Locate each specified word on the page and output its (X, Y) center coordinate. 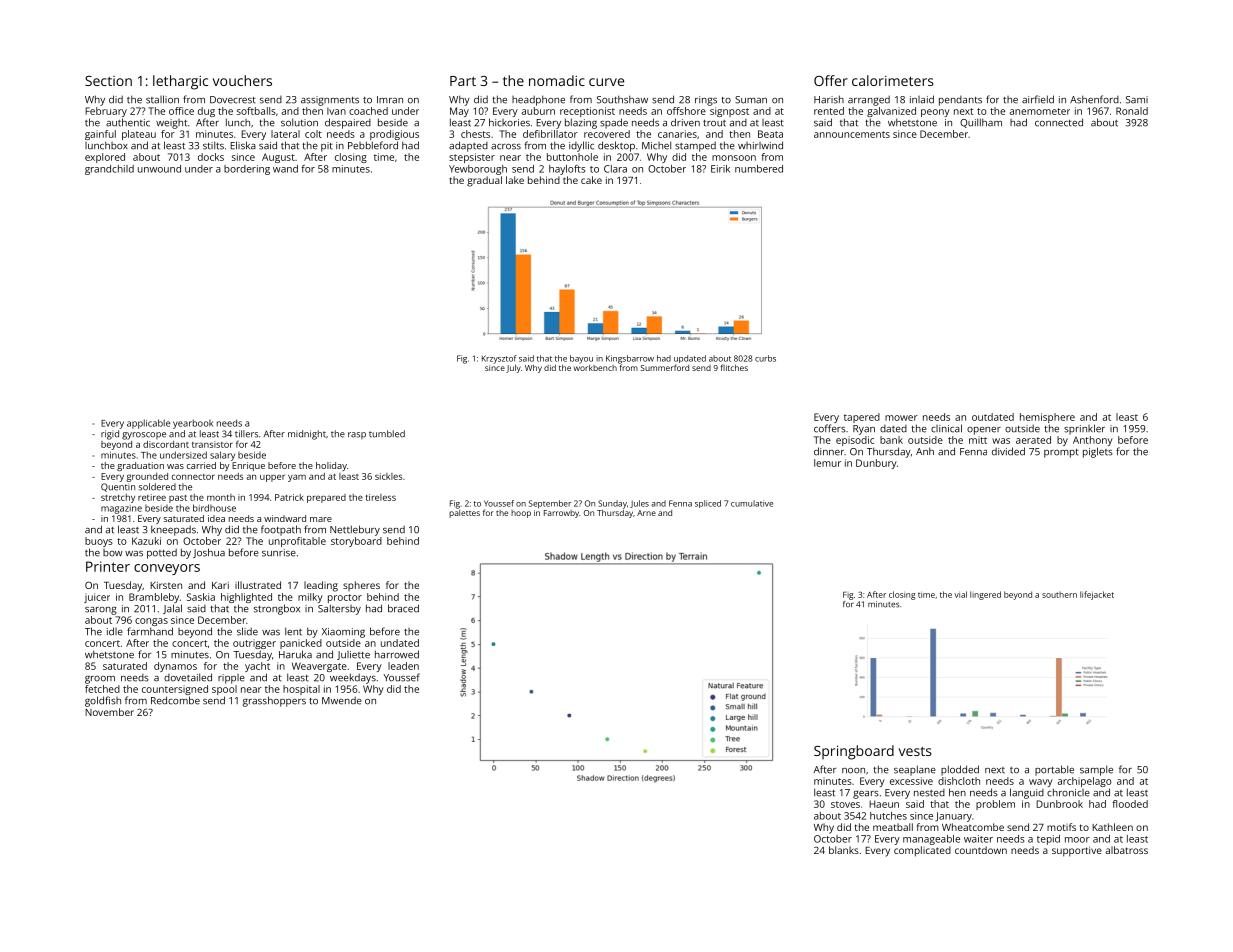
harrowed (397, 654)
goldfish (103, 701)
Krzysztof (499, 359)
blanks (844, 850)
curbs (765, 358)
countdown (981, 850)
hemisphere (1047, 418)
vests (915, 751)
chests (475, 134)
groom (100, 680)
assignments (330, 101)
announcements (852, 134)
